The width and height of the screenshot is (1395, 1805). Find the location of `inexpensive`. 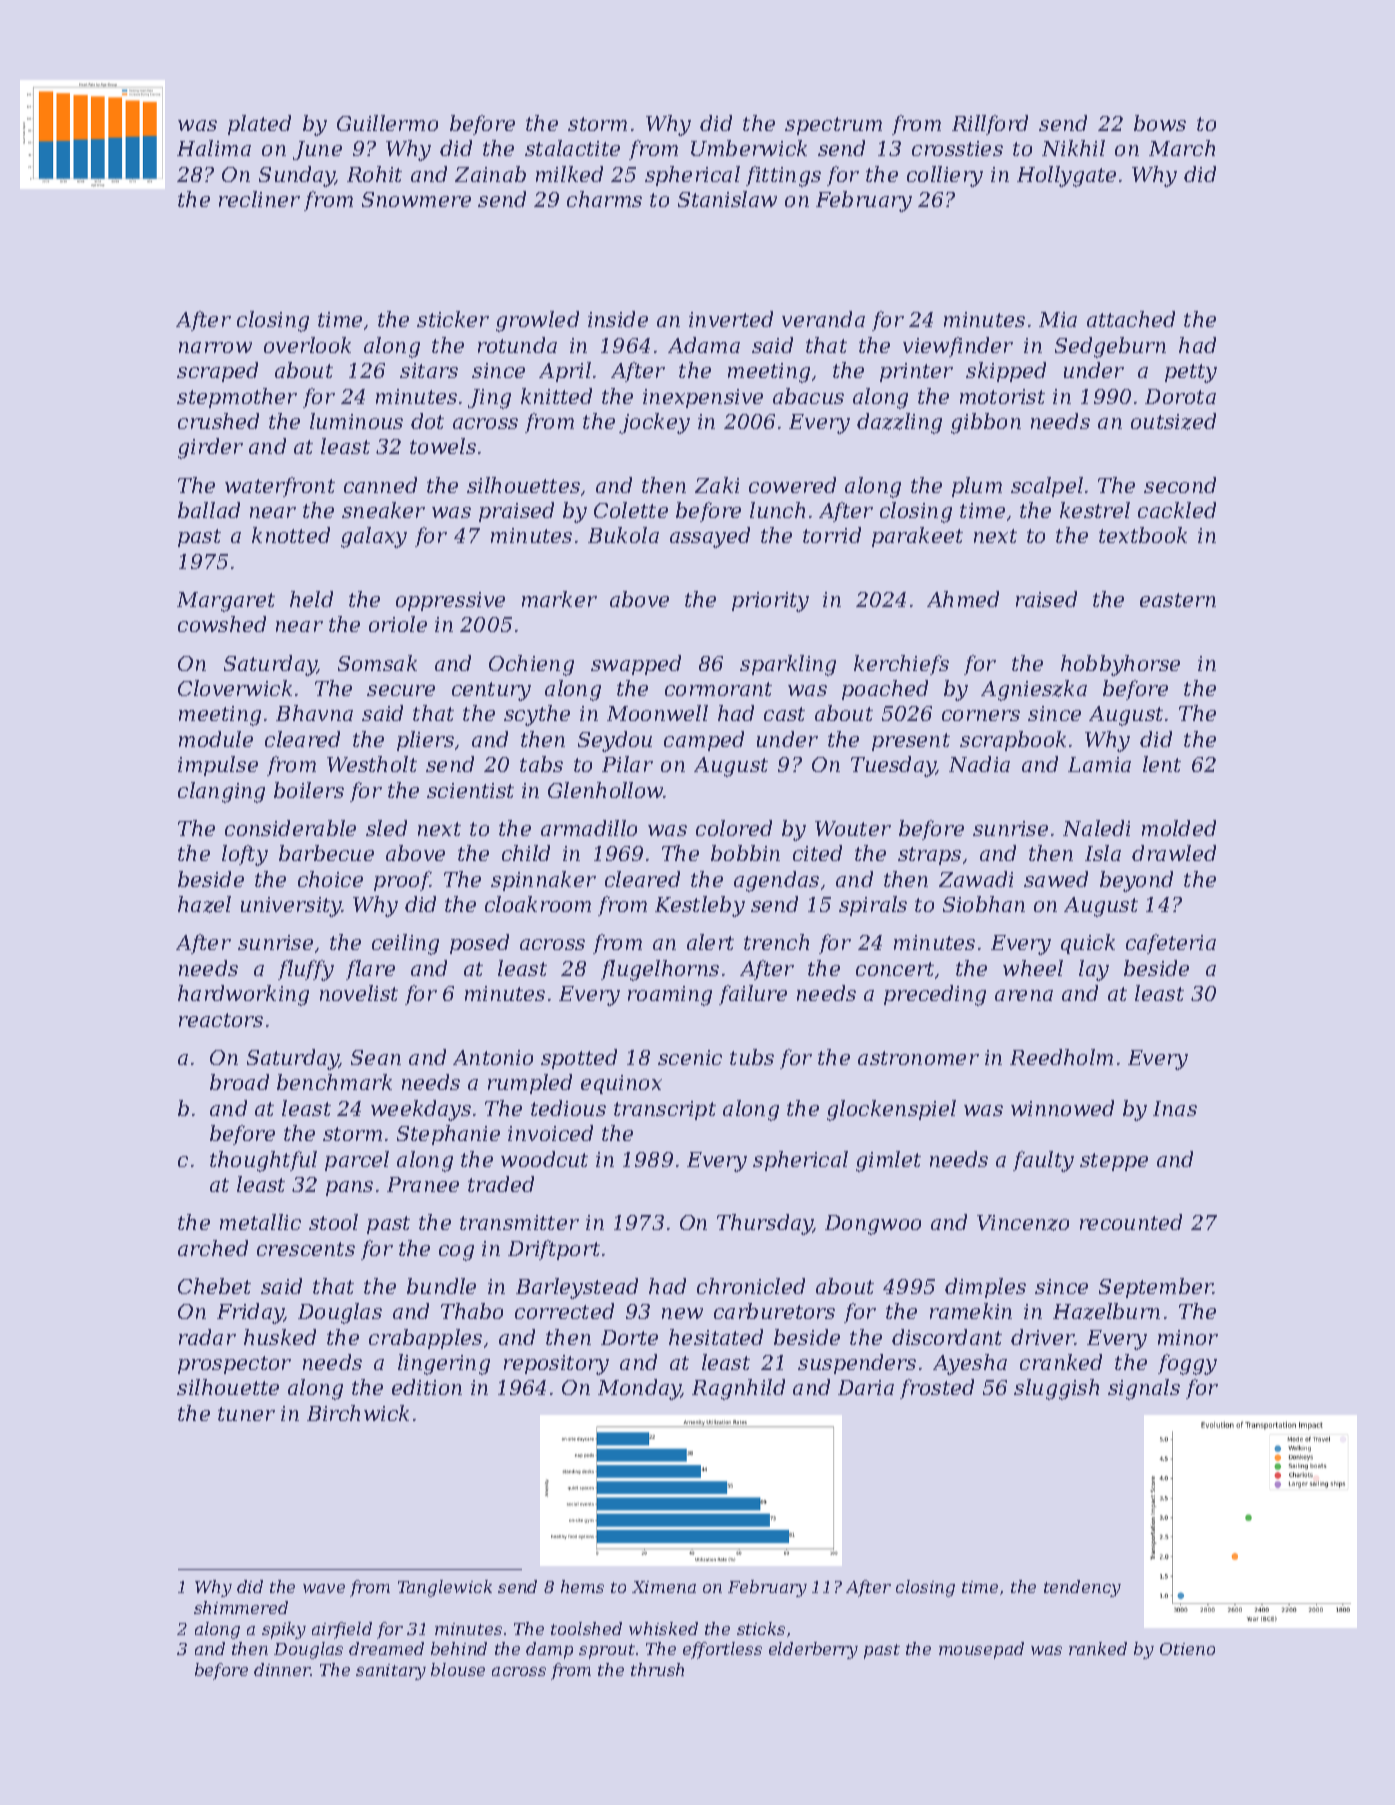

inexpensive is located at coordinates (703, 398).
